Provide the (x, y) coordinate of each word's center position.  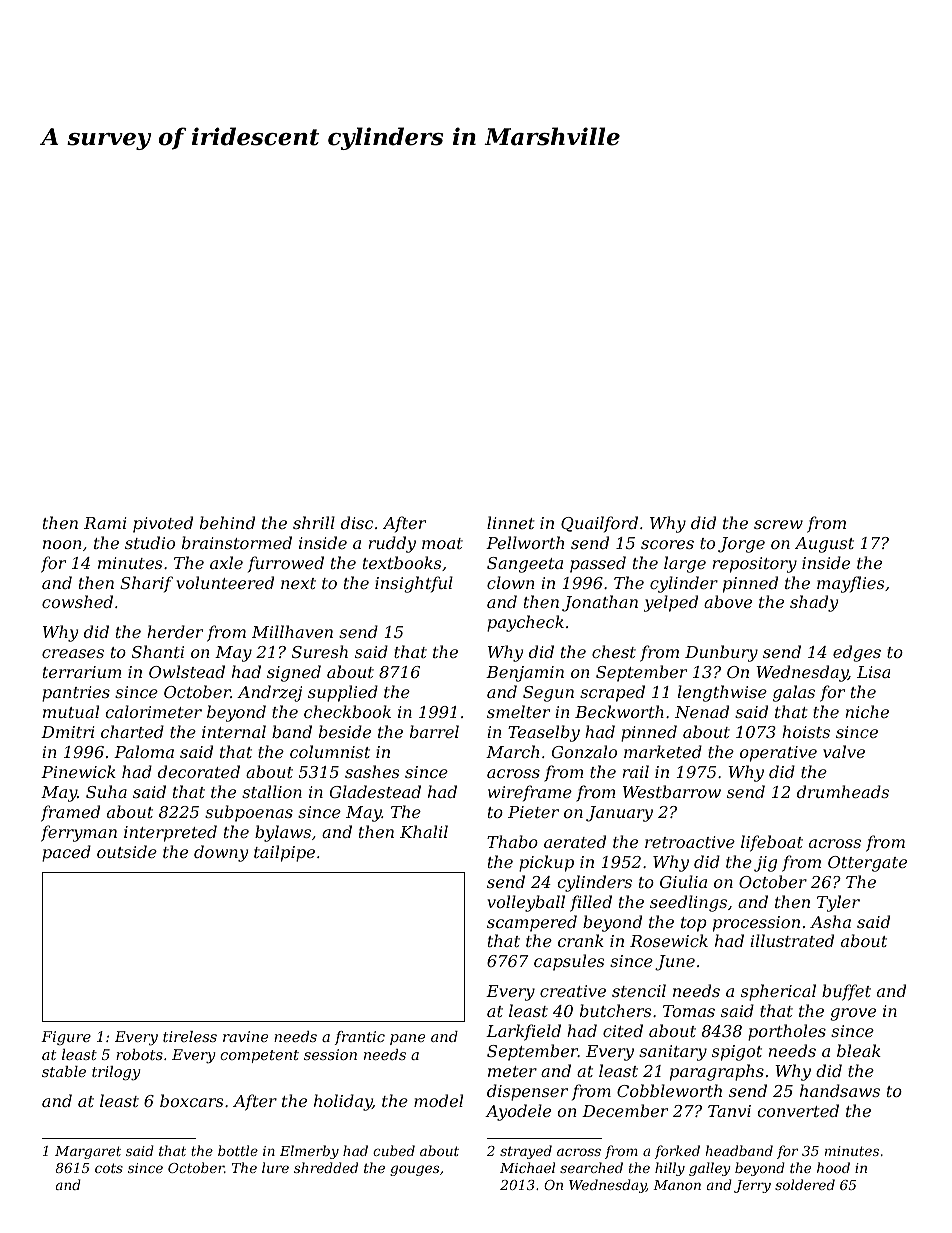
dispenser (527, 1092)
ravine (245, 1036)
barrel (434, 731)
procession (756, 924)
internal (234, 731)
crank (581, 940)
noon (62, 544)
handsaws (840, 1090)
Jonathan (600, 603)
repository (754, 565)
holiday (343, 1102)
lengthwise (722, 693)
